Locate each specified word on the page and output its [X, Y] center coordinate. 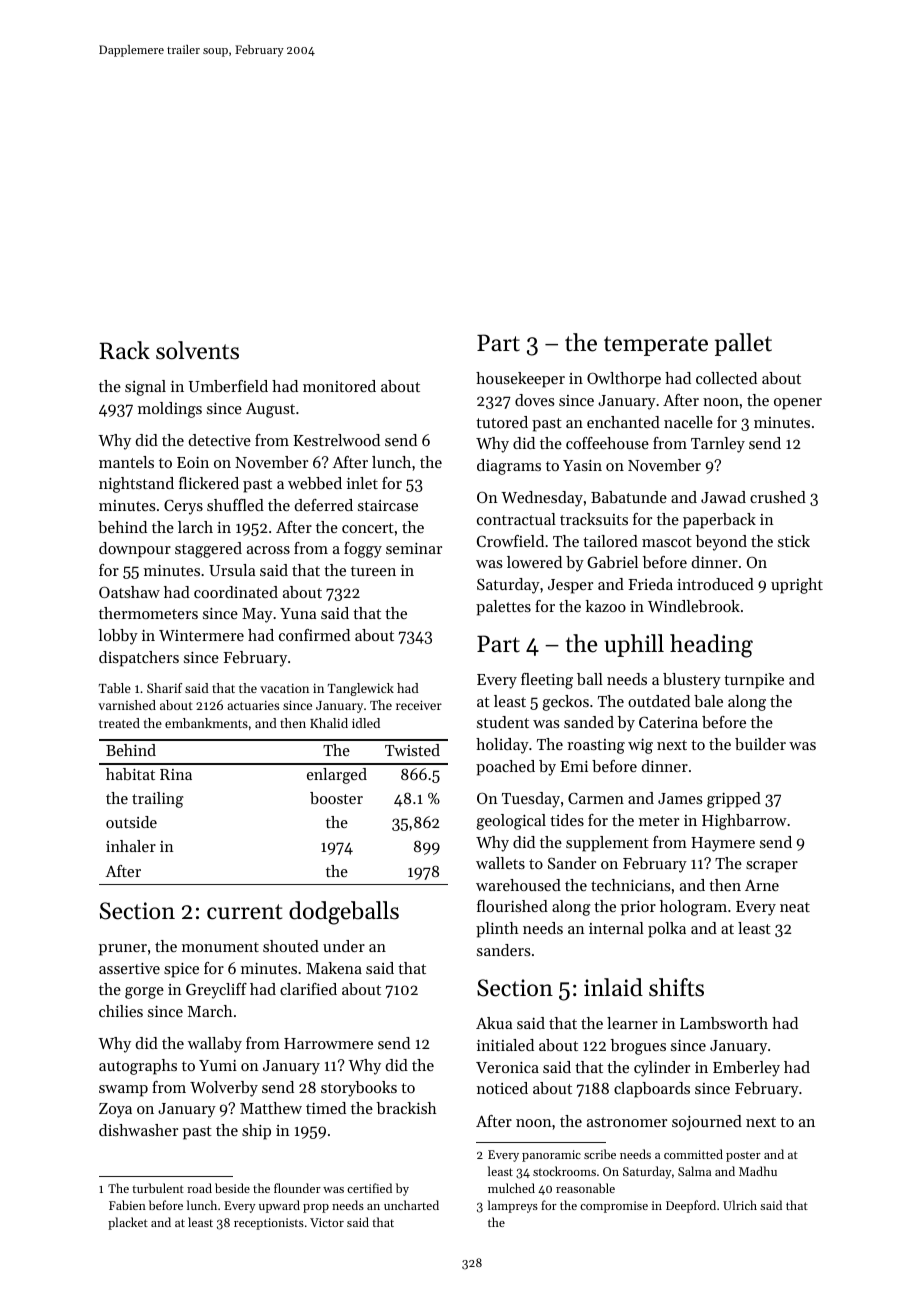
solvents [197, 350]
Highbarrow [744, 822]
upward [279, 1206]
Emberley [746, 1069]
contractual [516, 519]
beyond [721, 543]
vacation [284, 688]
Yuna [298, 613]
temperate [656, 346]
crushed [778, 497]
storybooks [359, 1089]
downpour [135, 550]
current [244, 912]
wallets [500, 863]
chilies [121, 1011]
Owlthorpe [624, 380]
